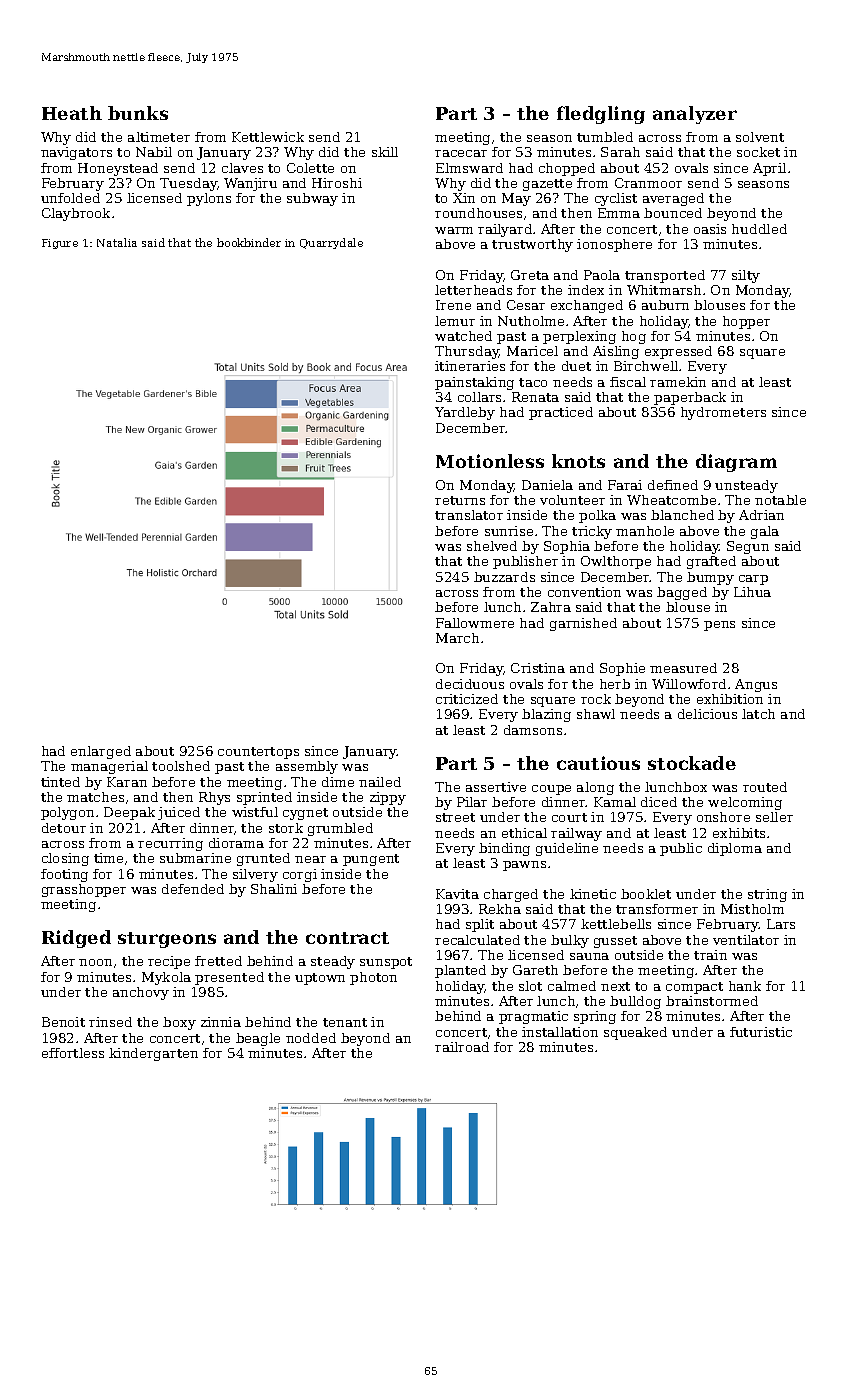  I want to click on returns, so click(460, 500).
